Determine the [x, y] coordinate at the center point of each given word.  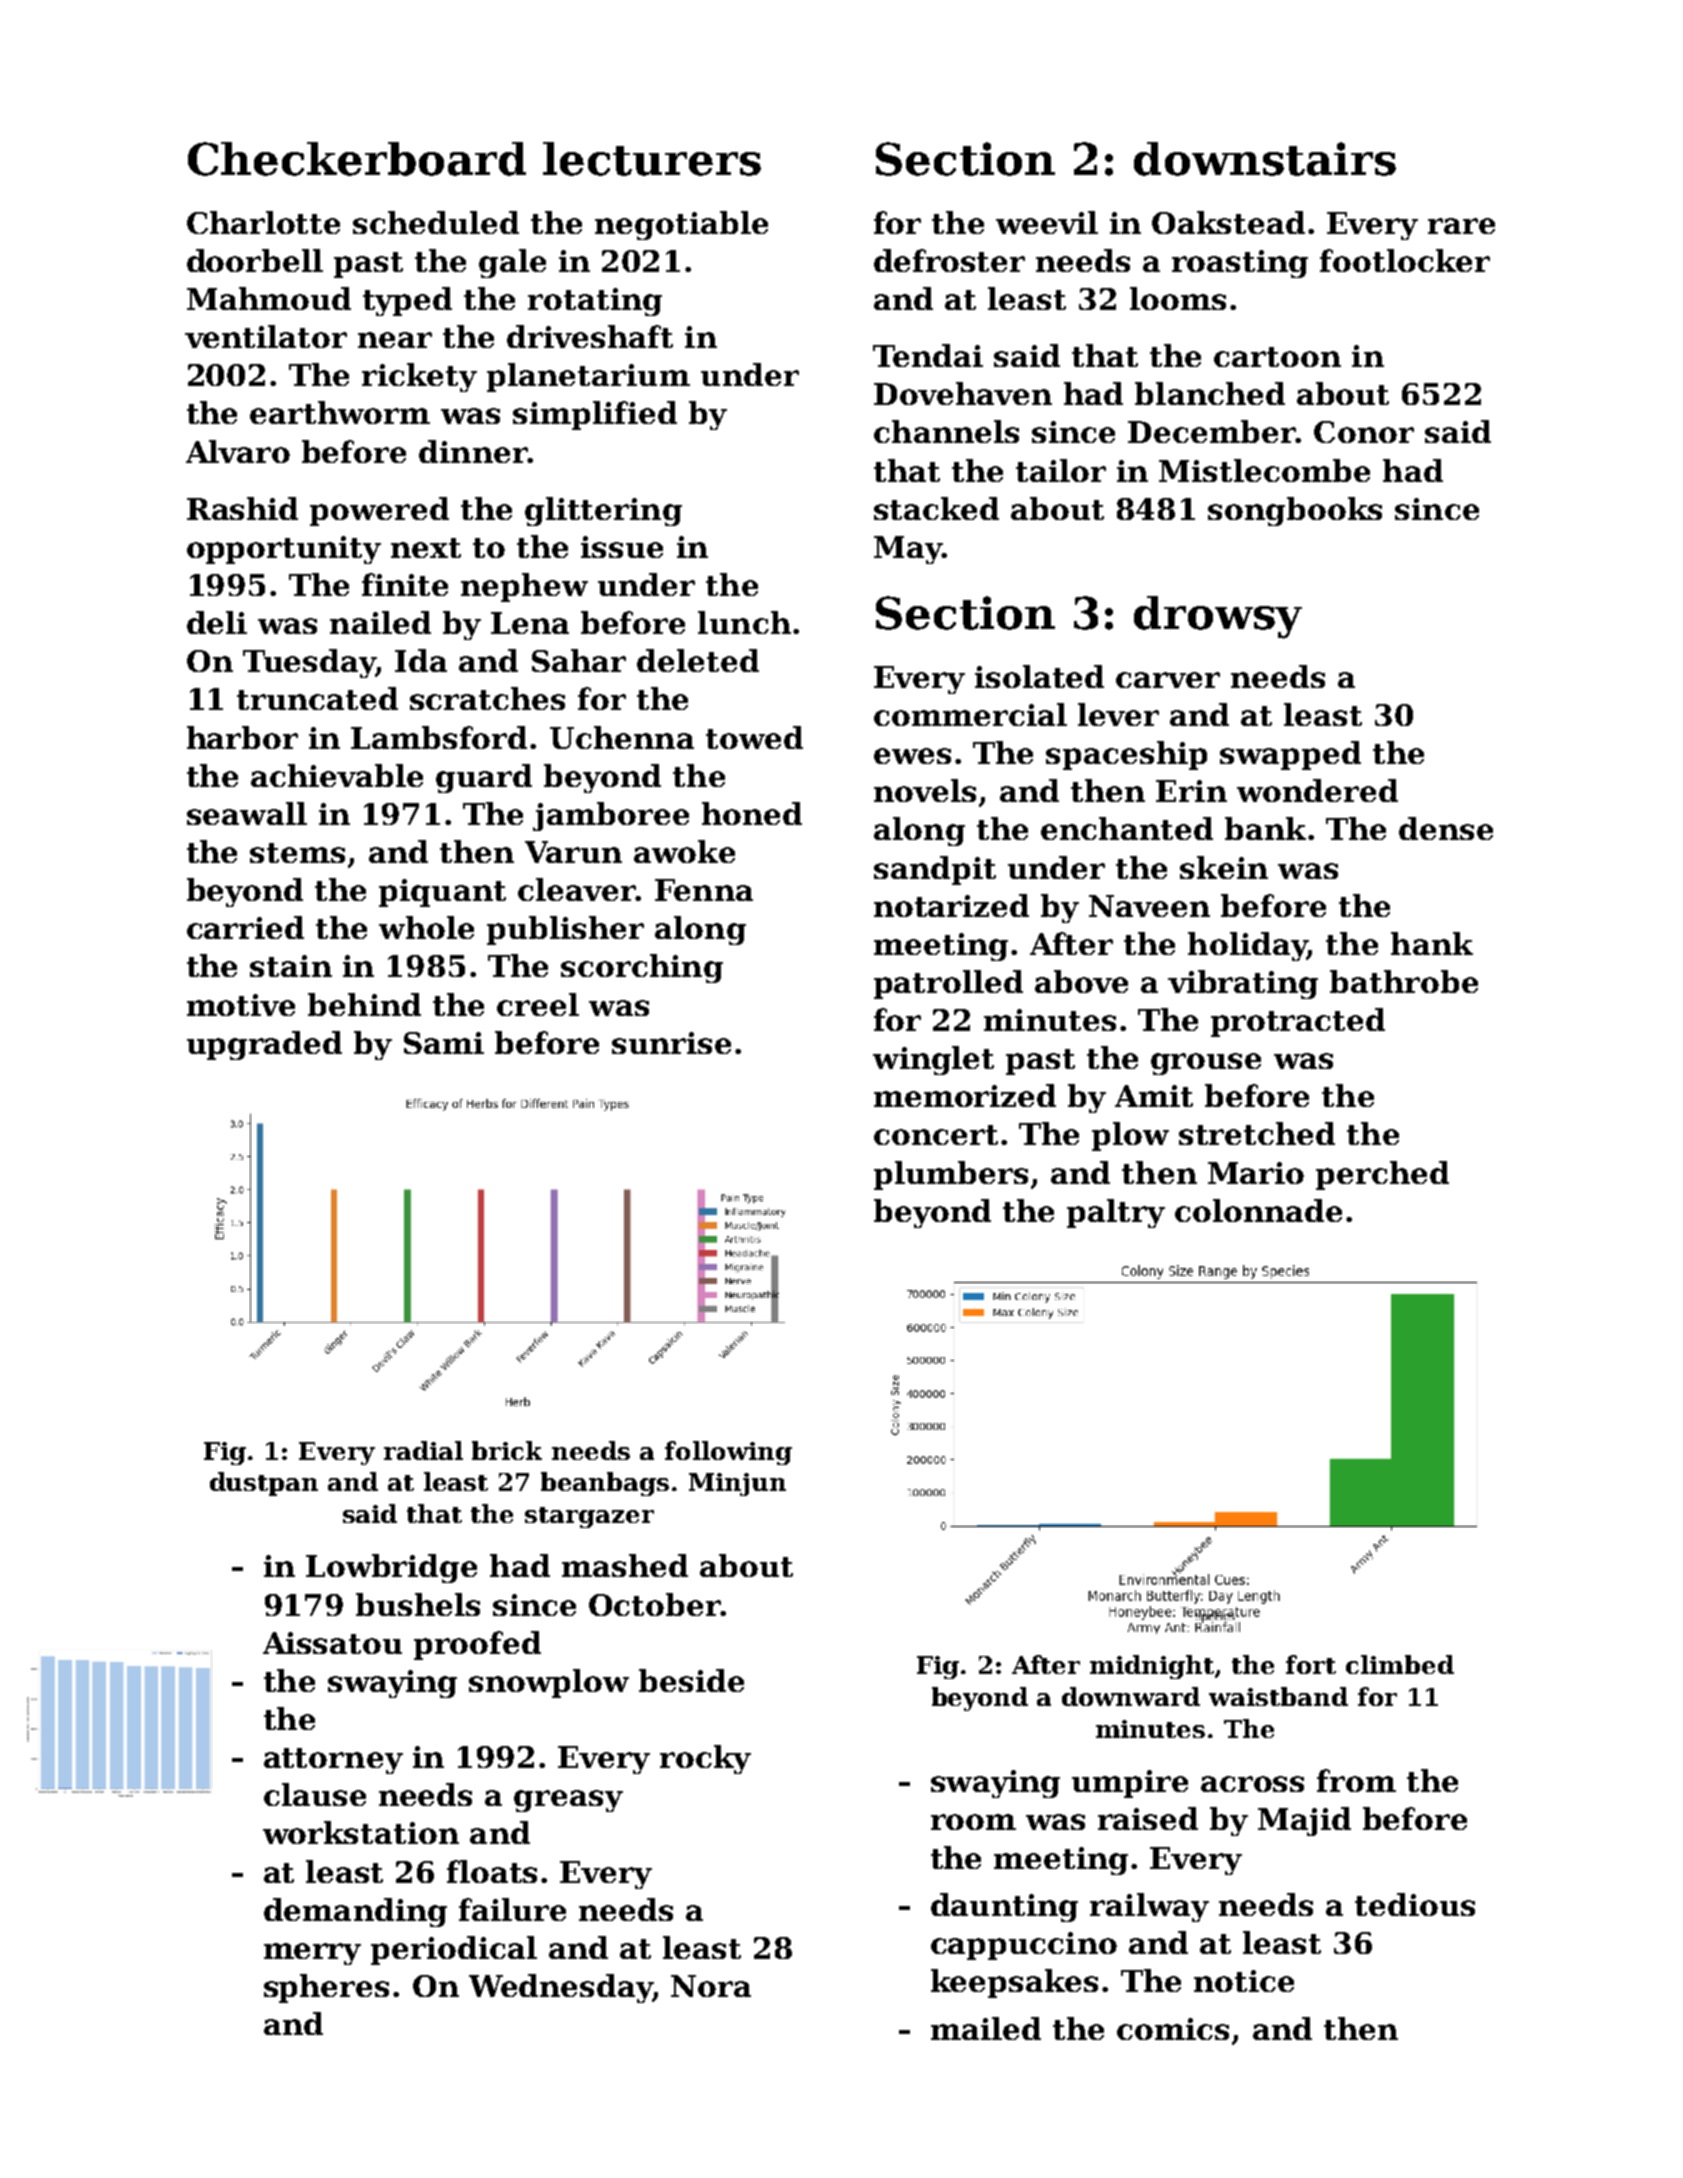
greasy [568, 1801]
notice [1244, 1981]
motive [241, 1005]
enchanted [1127, 828]
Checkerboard [357, 159]
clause [315, 1794]
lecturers [652, 159]
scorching [642, 968]
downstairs [1265, 159]
